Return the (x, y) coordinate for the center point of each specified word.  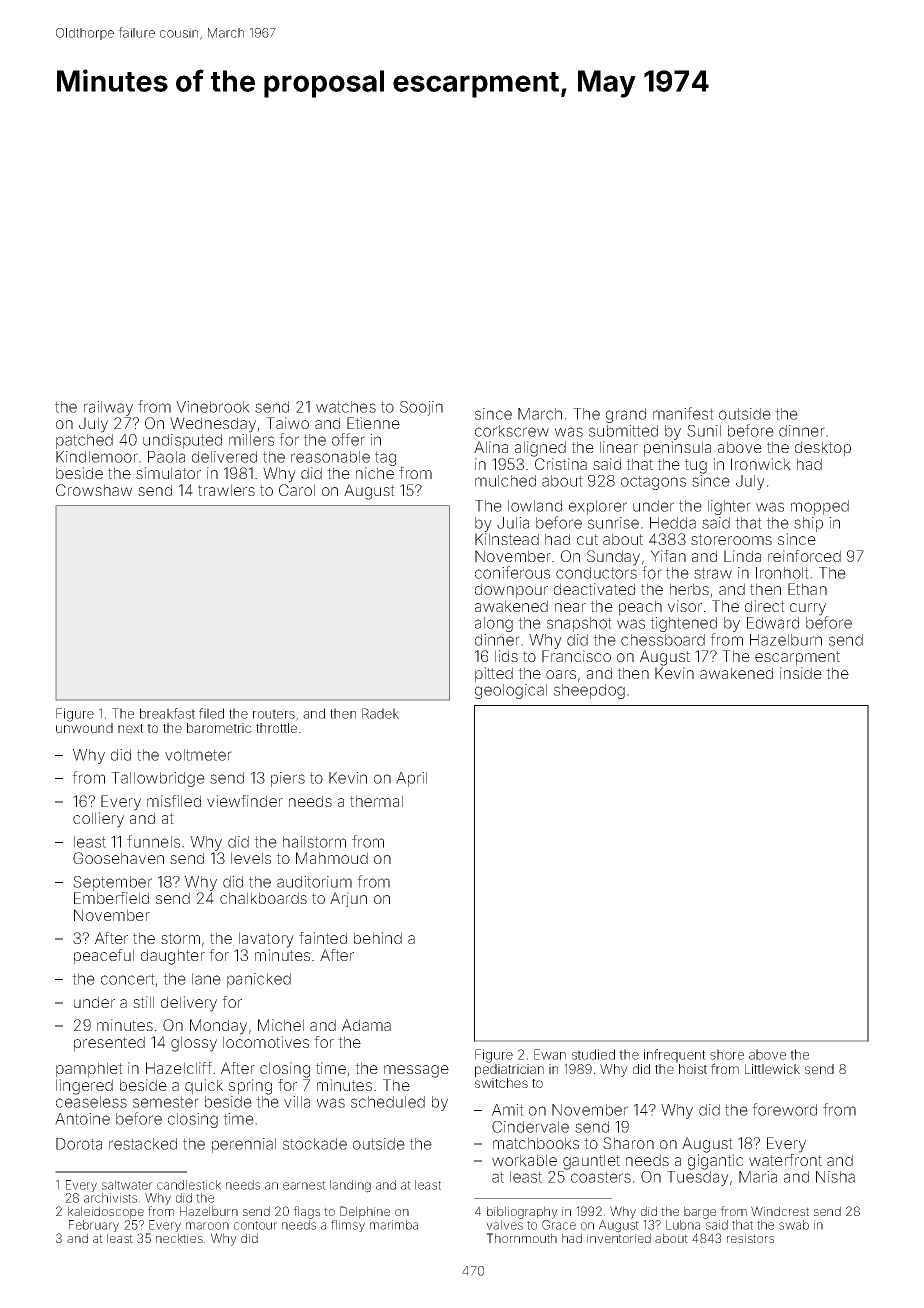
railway (108, 408)
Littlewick (772, 1069)
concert (128, 979)
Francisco (576, 656)
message (416, 1071)
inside (801, 673)
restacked (143, 1144)
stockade (315, 1144)
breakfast (167, 713)
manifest (683, 413)
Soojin (421, 408)
